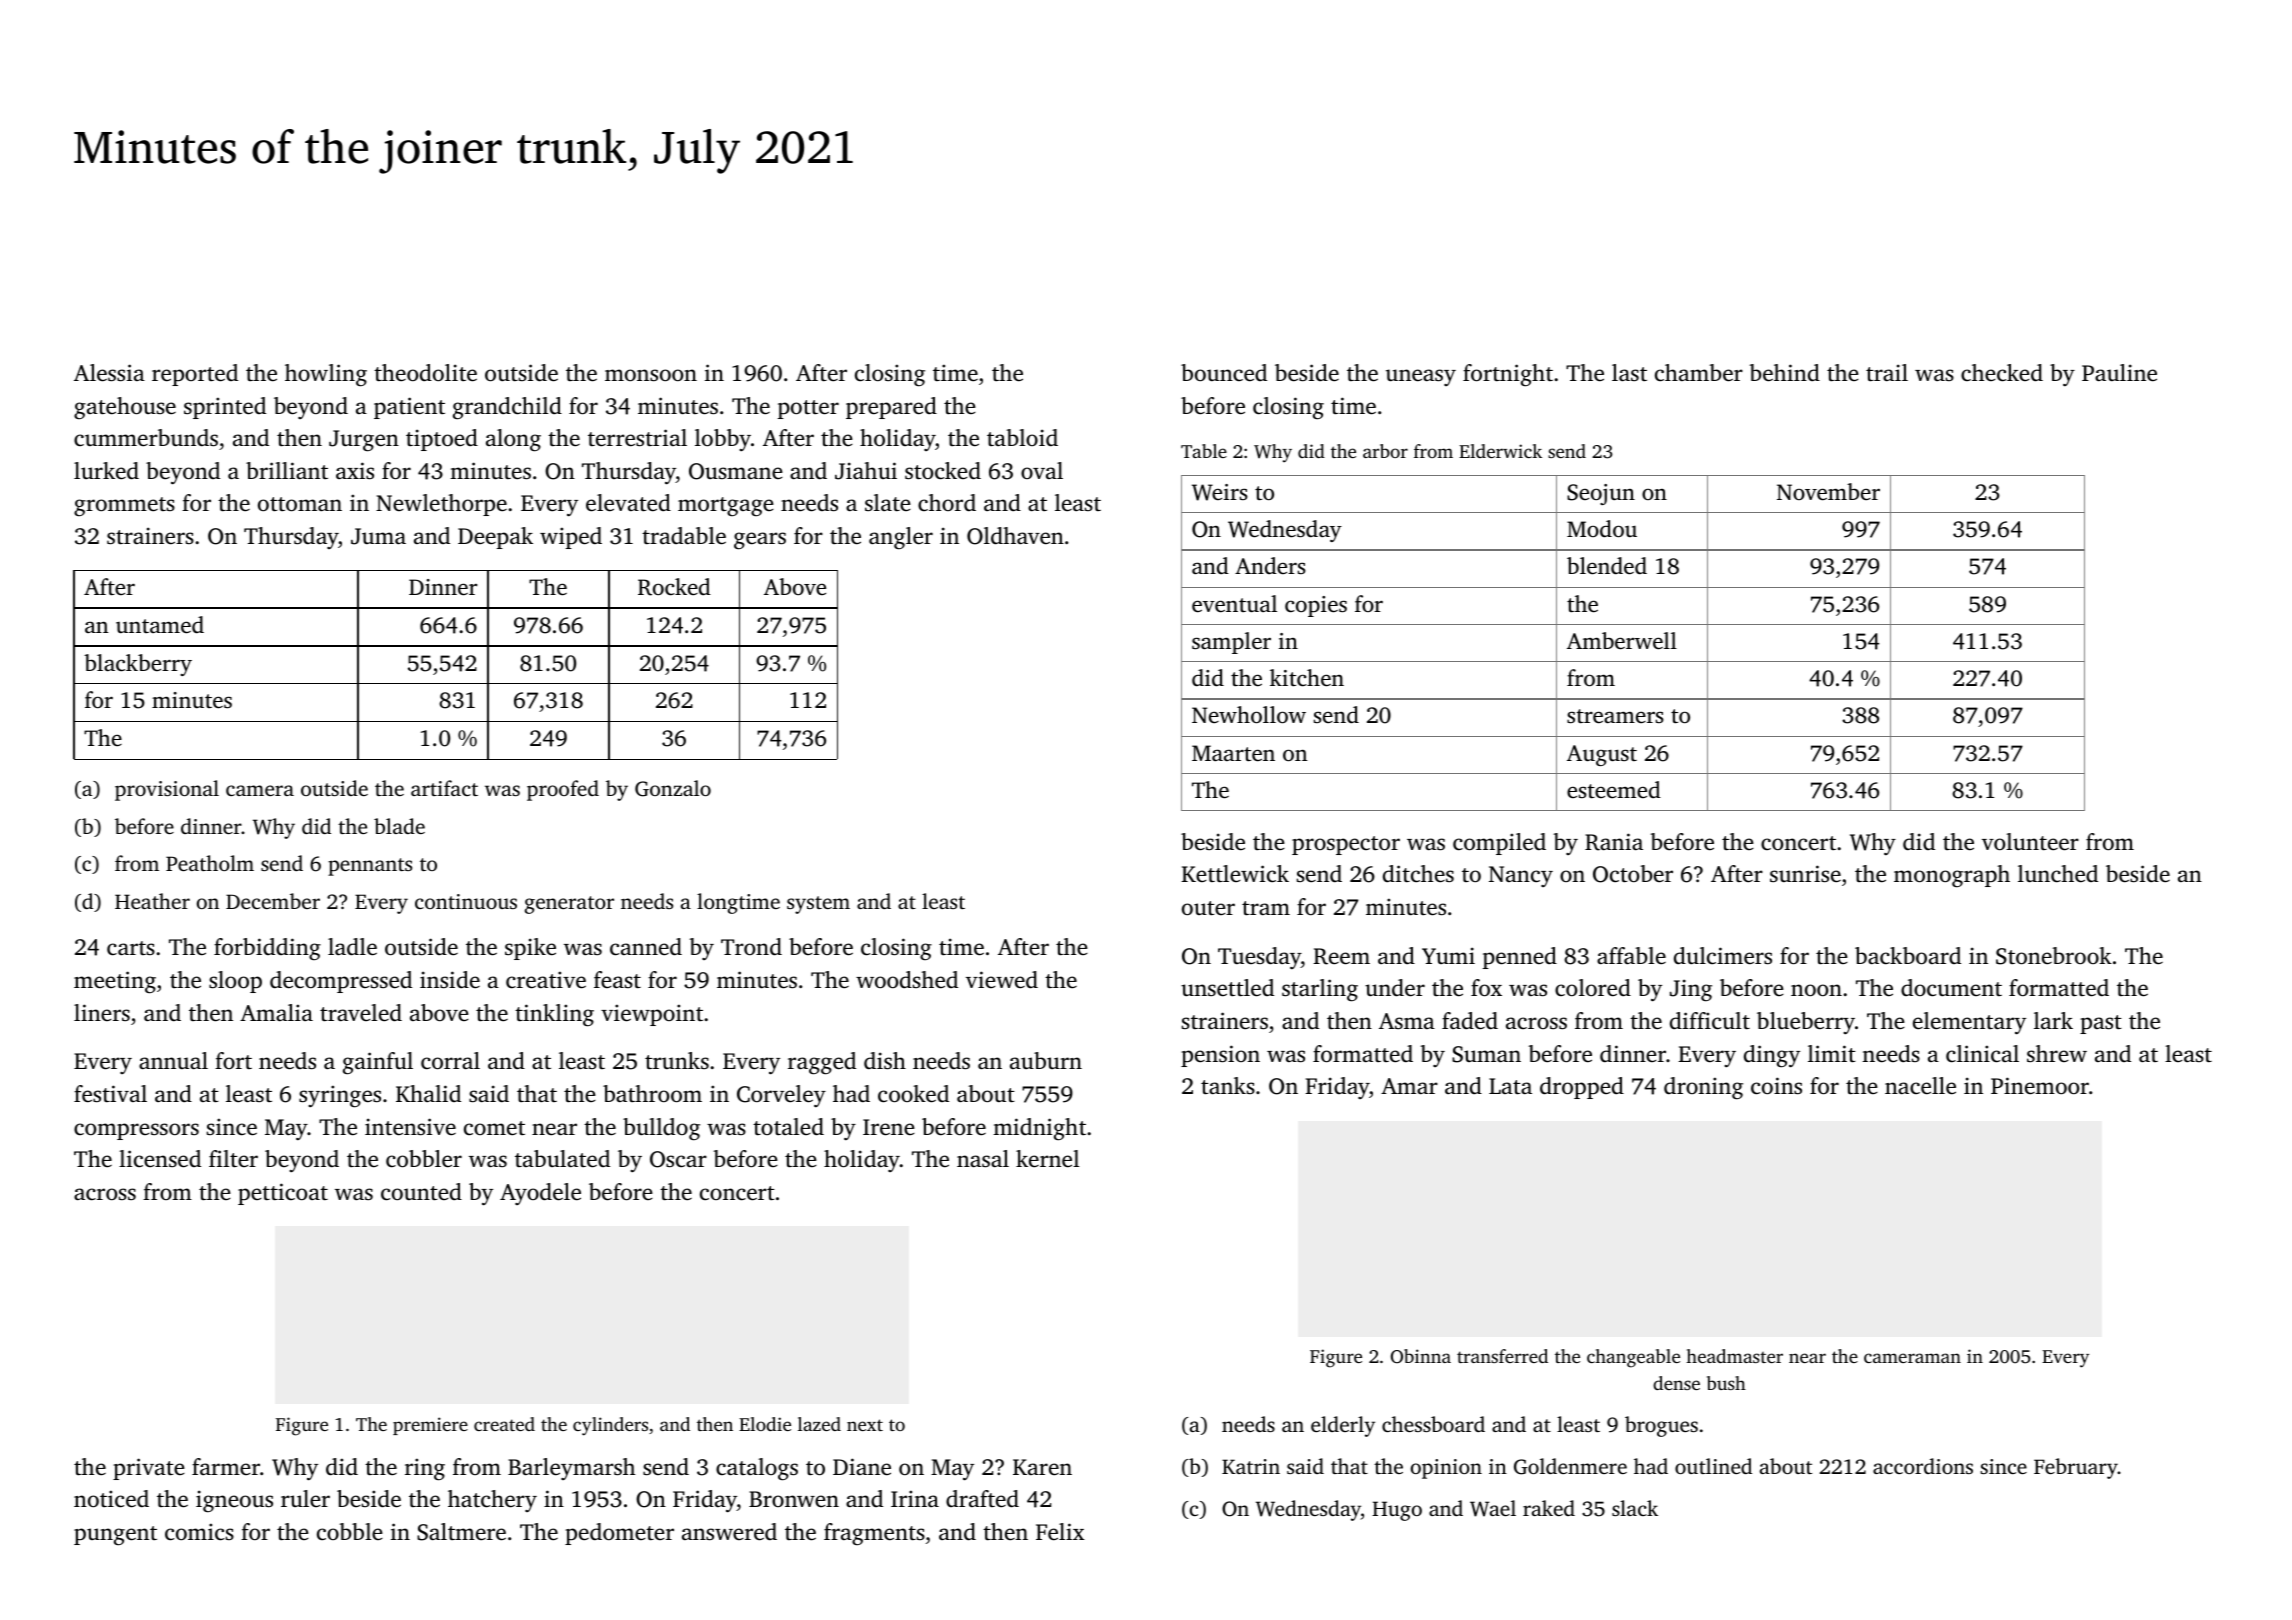 The width and height of the screenshot is (2292, 1620). Describe the element at coordinates (2076, 1468) in the screenshot. I see `February` at that location.
